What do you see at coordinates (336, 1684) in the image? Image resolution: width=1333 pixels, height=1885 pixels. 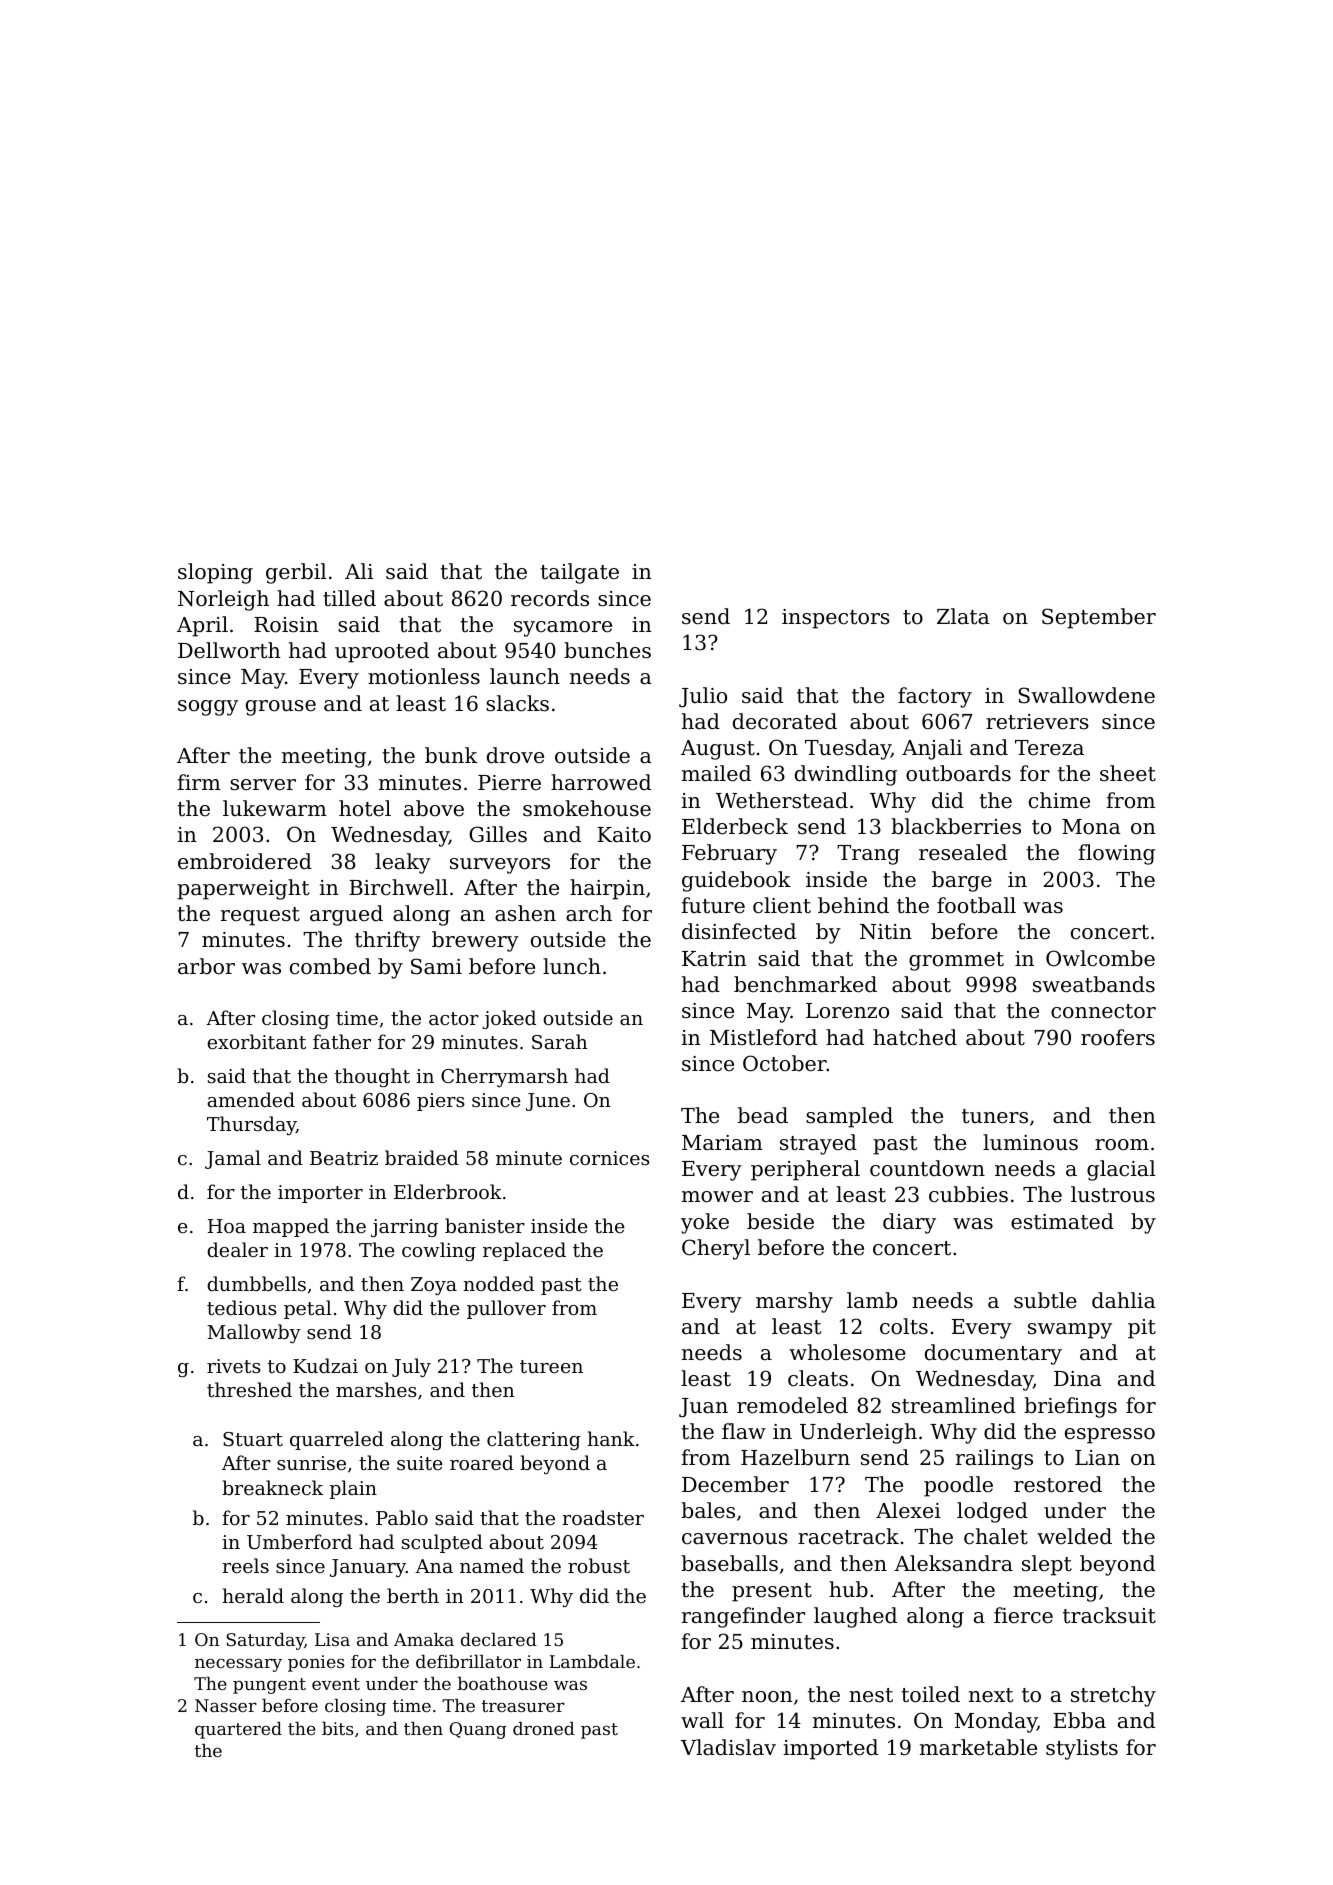 I see `event` at bounding box center [336, 1684].
